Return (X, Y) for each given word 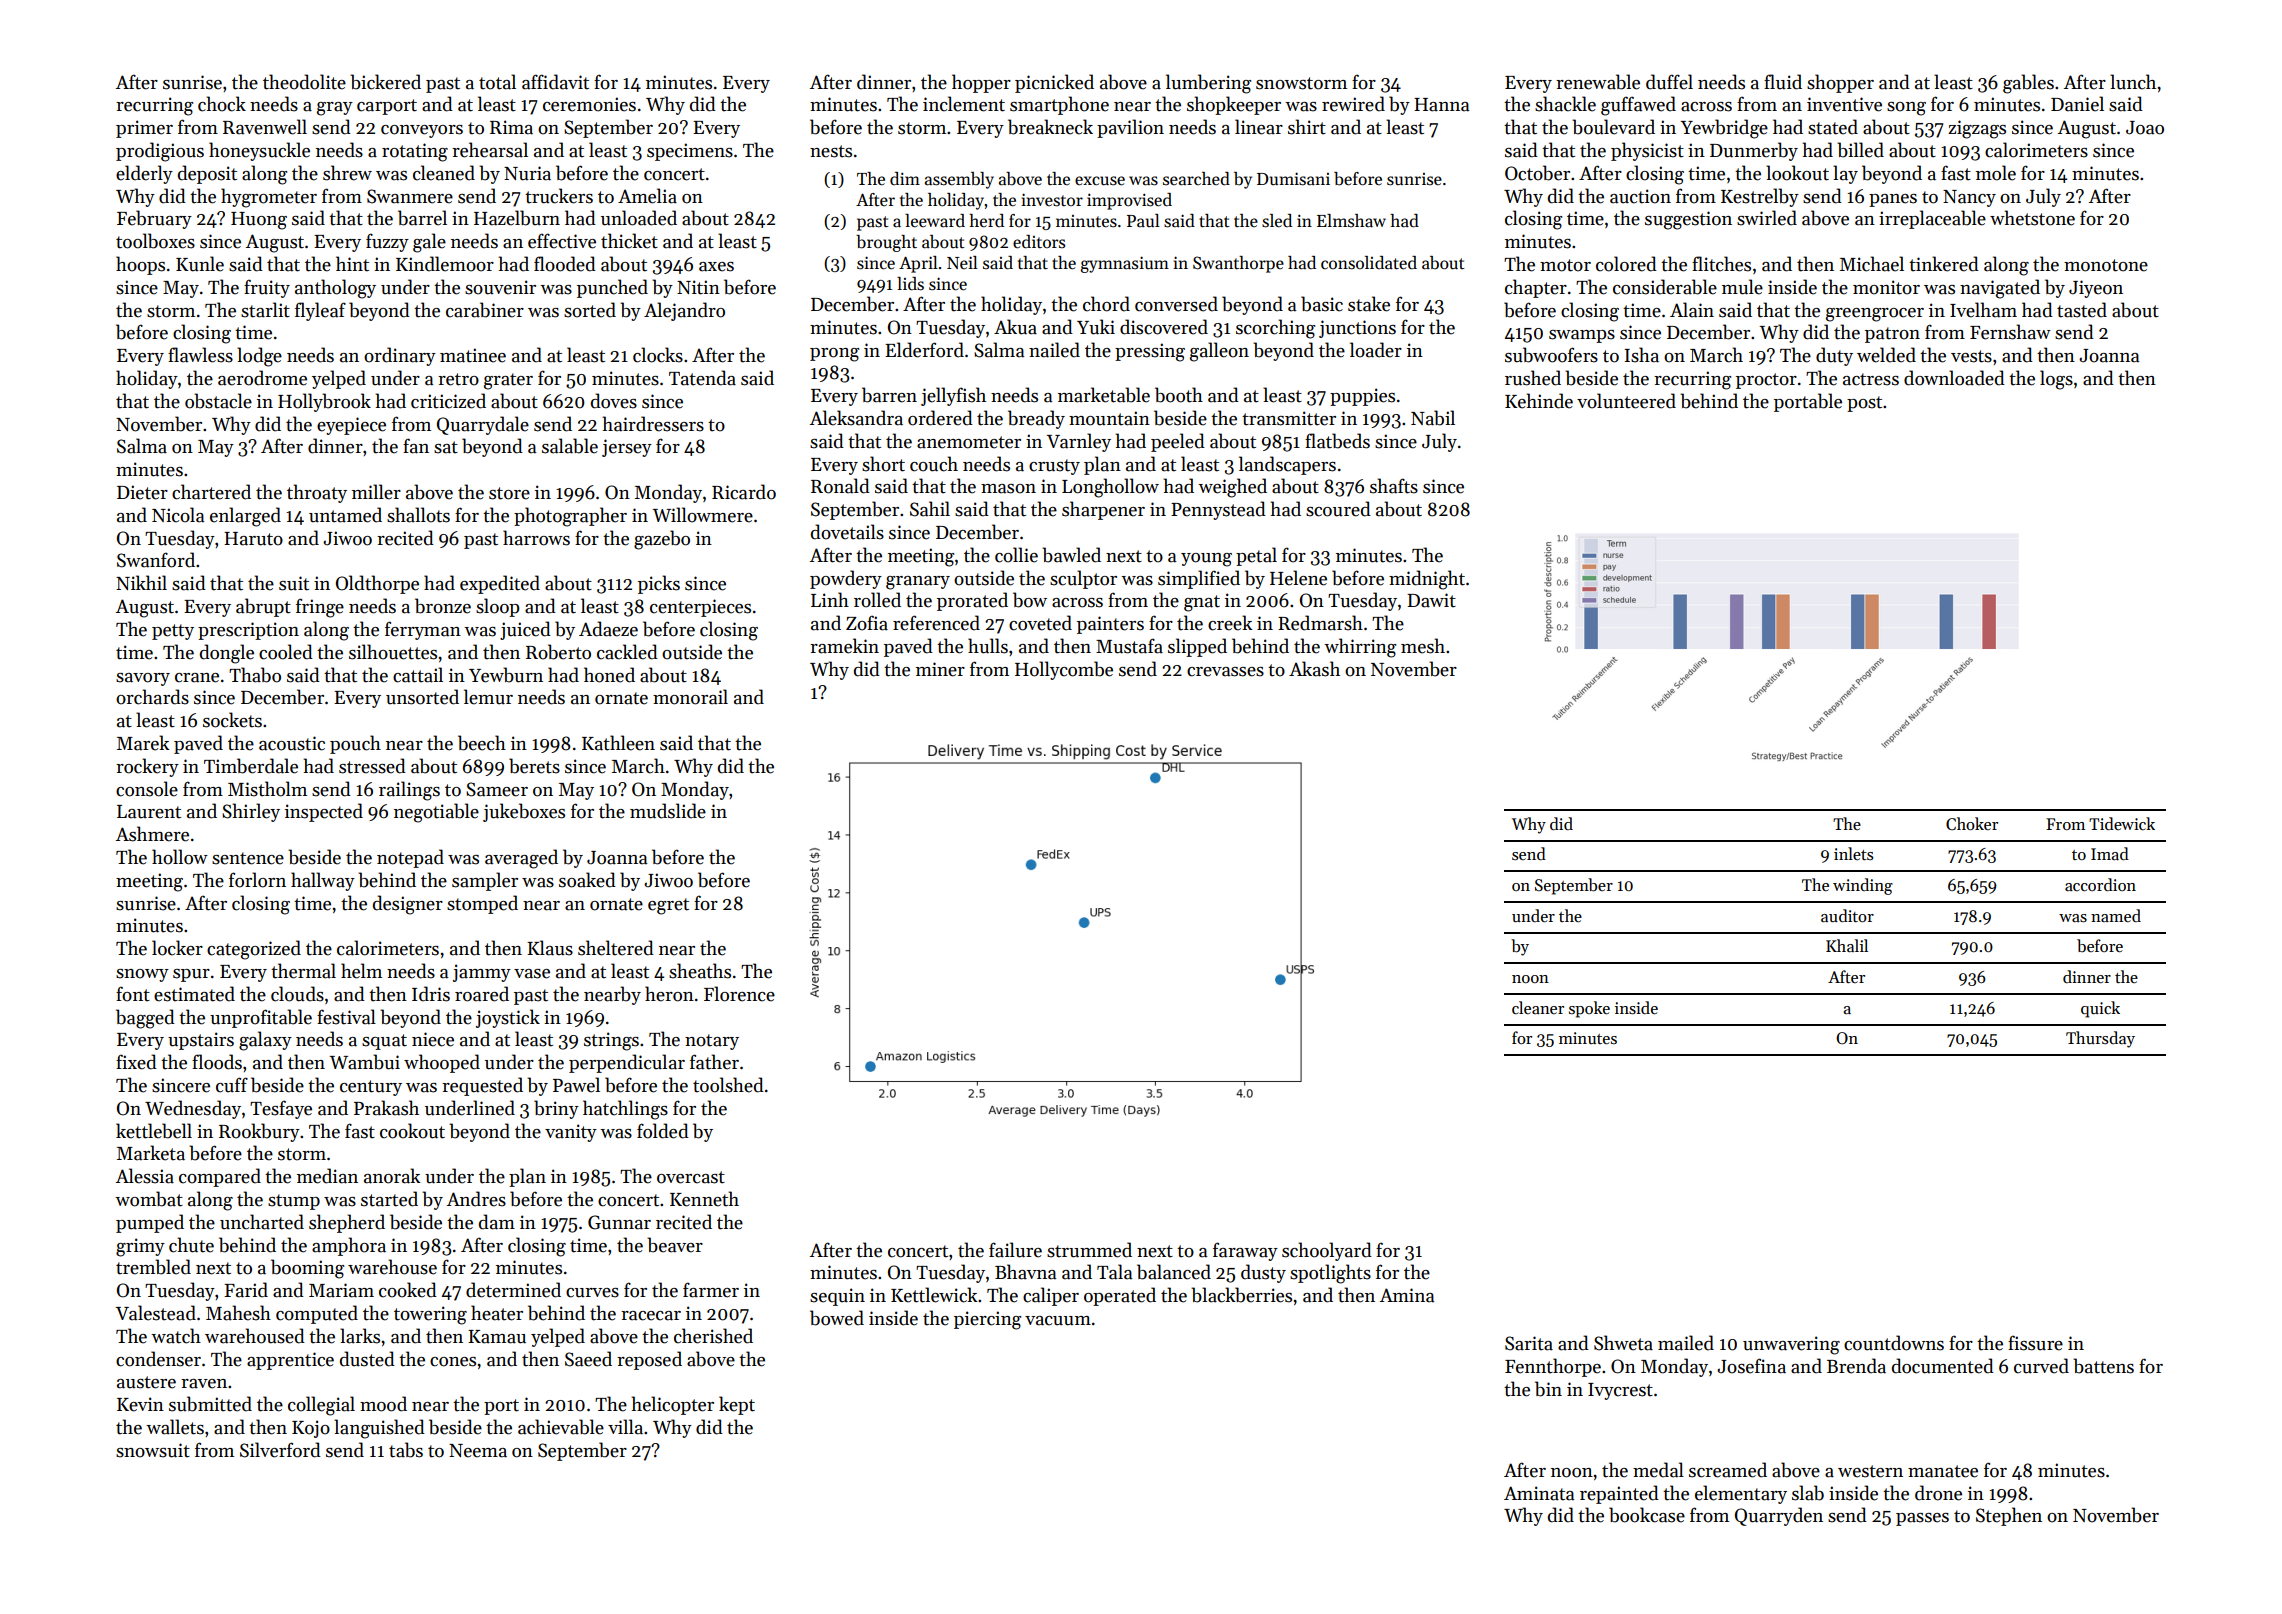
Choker (1972, 823)
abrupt (263, 607)
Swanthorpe (1238, 264)
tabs (406, 1450)
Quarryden (1779, 1516)
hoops (140, 265)
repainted (1619, 1494)
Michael (1872, 264)
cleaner (1538, 1007)
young (1206, 560)
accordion (2100, 884)
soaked (587, 880)
